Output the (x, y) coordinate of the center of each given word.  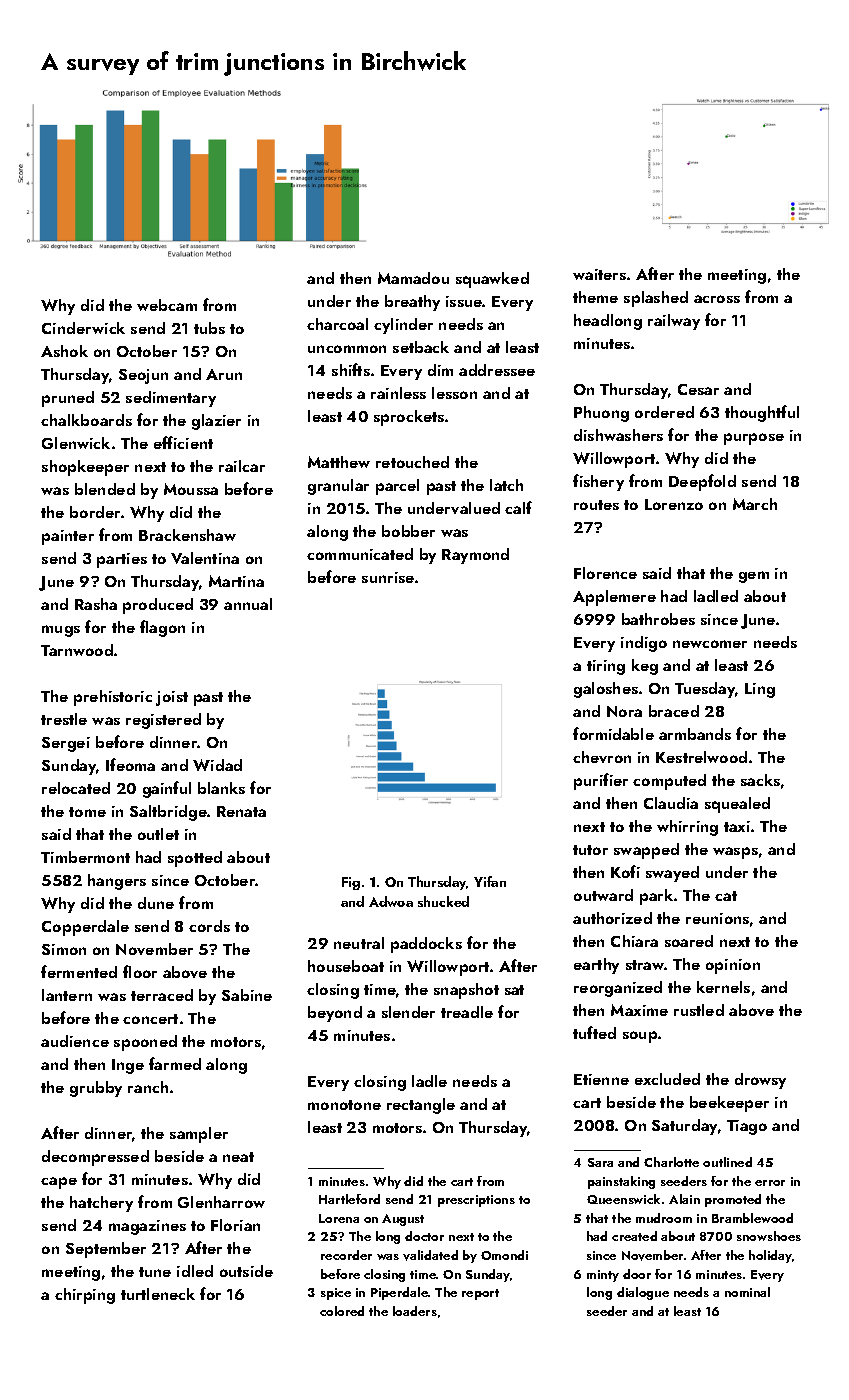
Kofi (625, 871)
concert (150, 1019)
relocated (76, 788)
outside (246, 1271)
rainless (398, 393)
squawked (492, 280)
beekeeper (729, 1104)
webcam (167, 305)
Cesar (698, 389)
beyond (335, 1014)
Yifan (490, 881)
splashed (656, 299)
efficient (183, 442)
